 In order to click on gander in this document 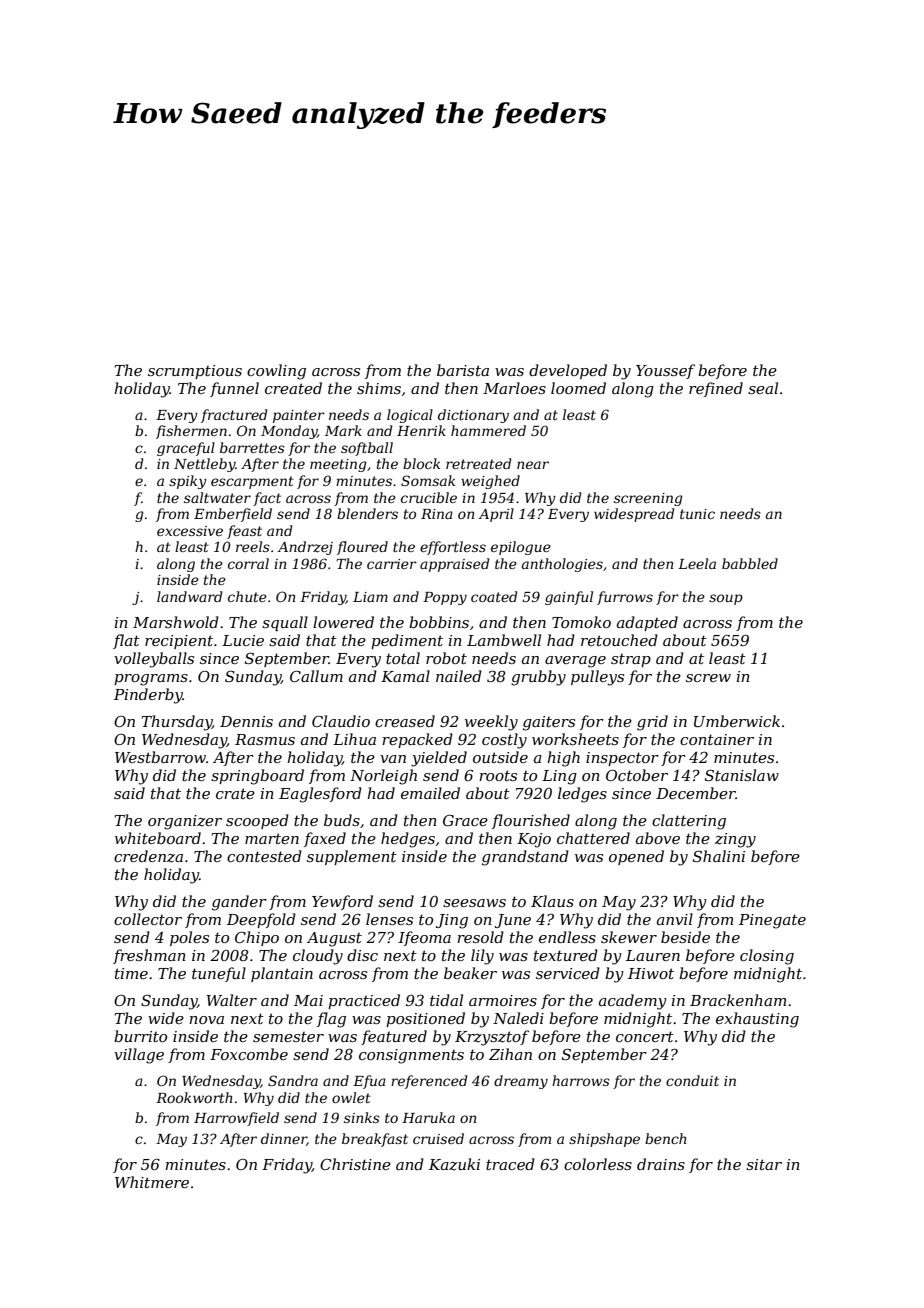, I will do `click(239, 903)`.
